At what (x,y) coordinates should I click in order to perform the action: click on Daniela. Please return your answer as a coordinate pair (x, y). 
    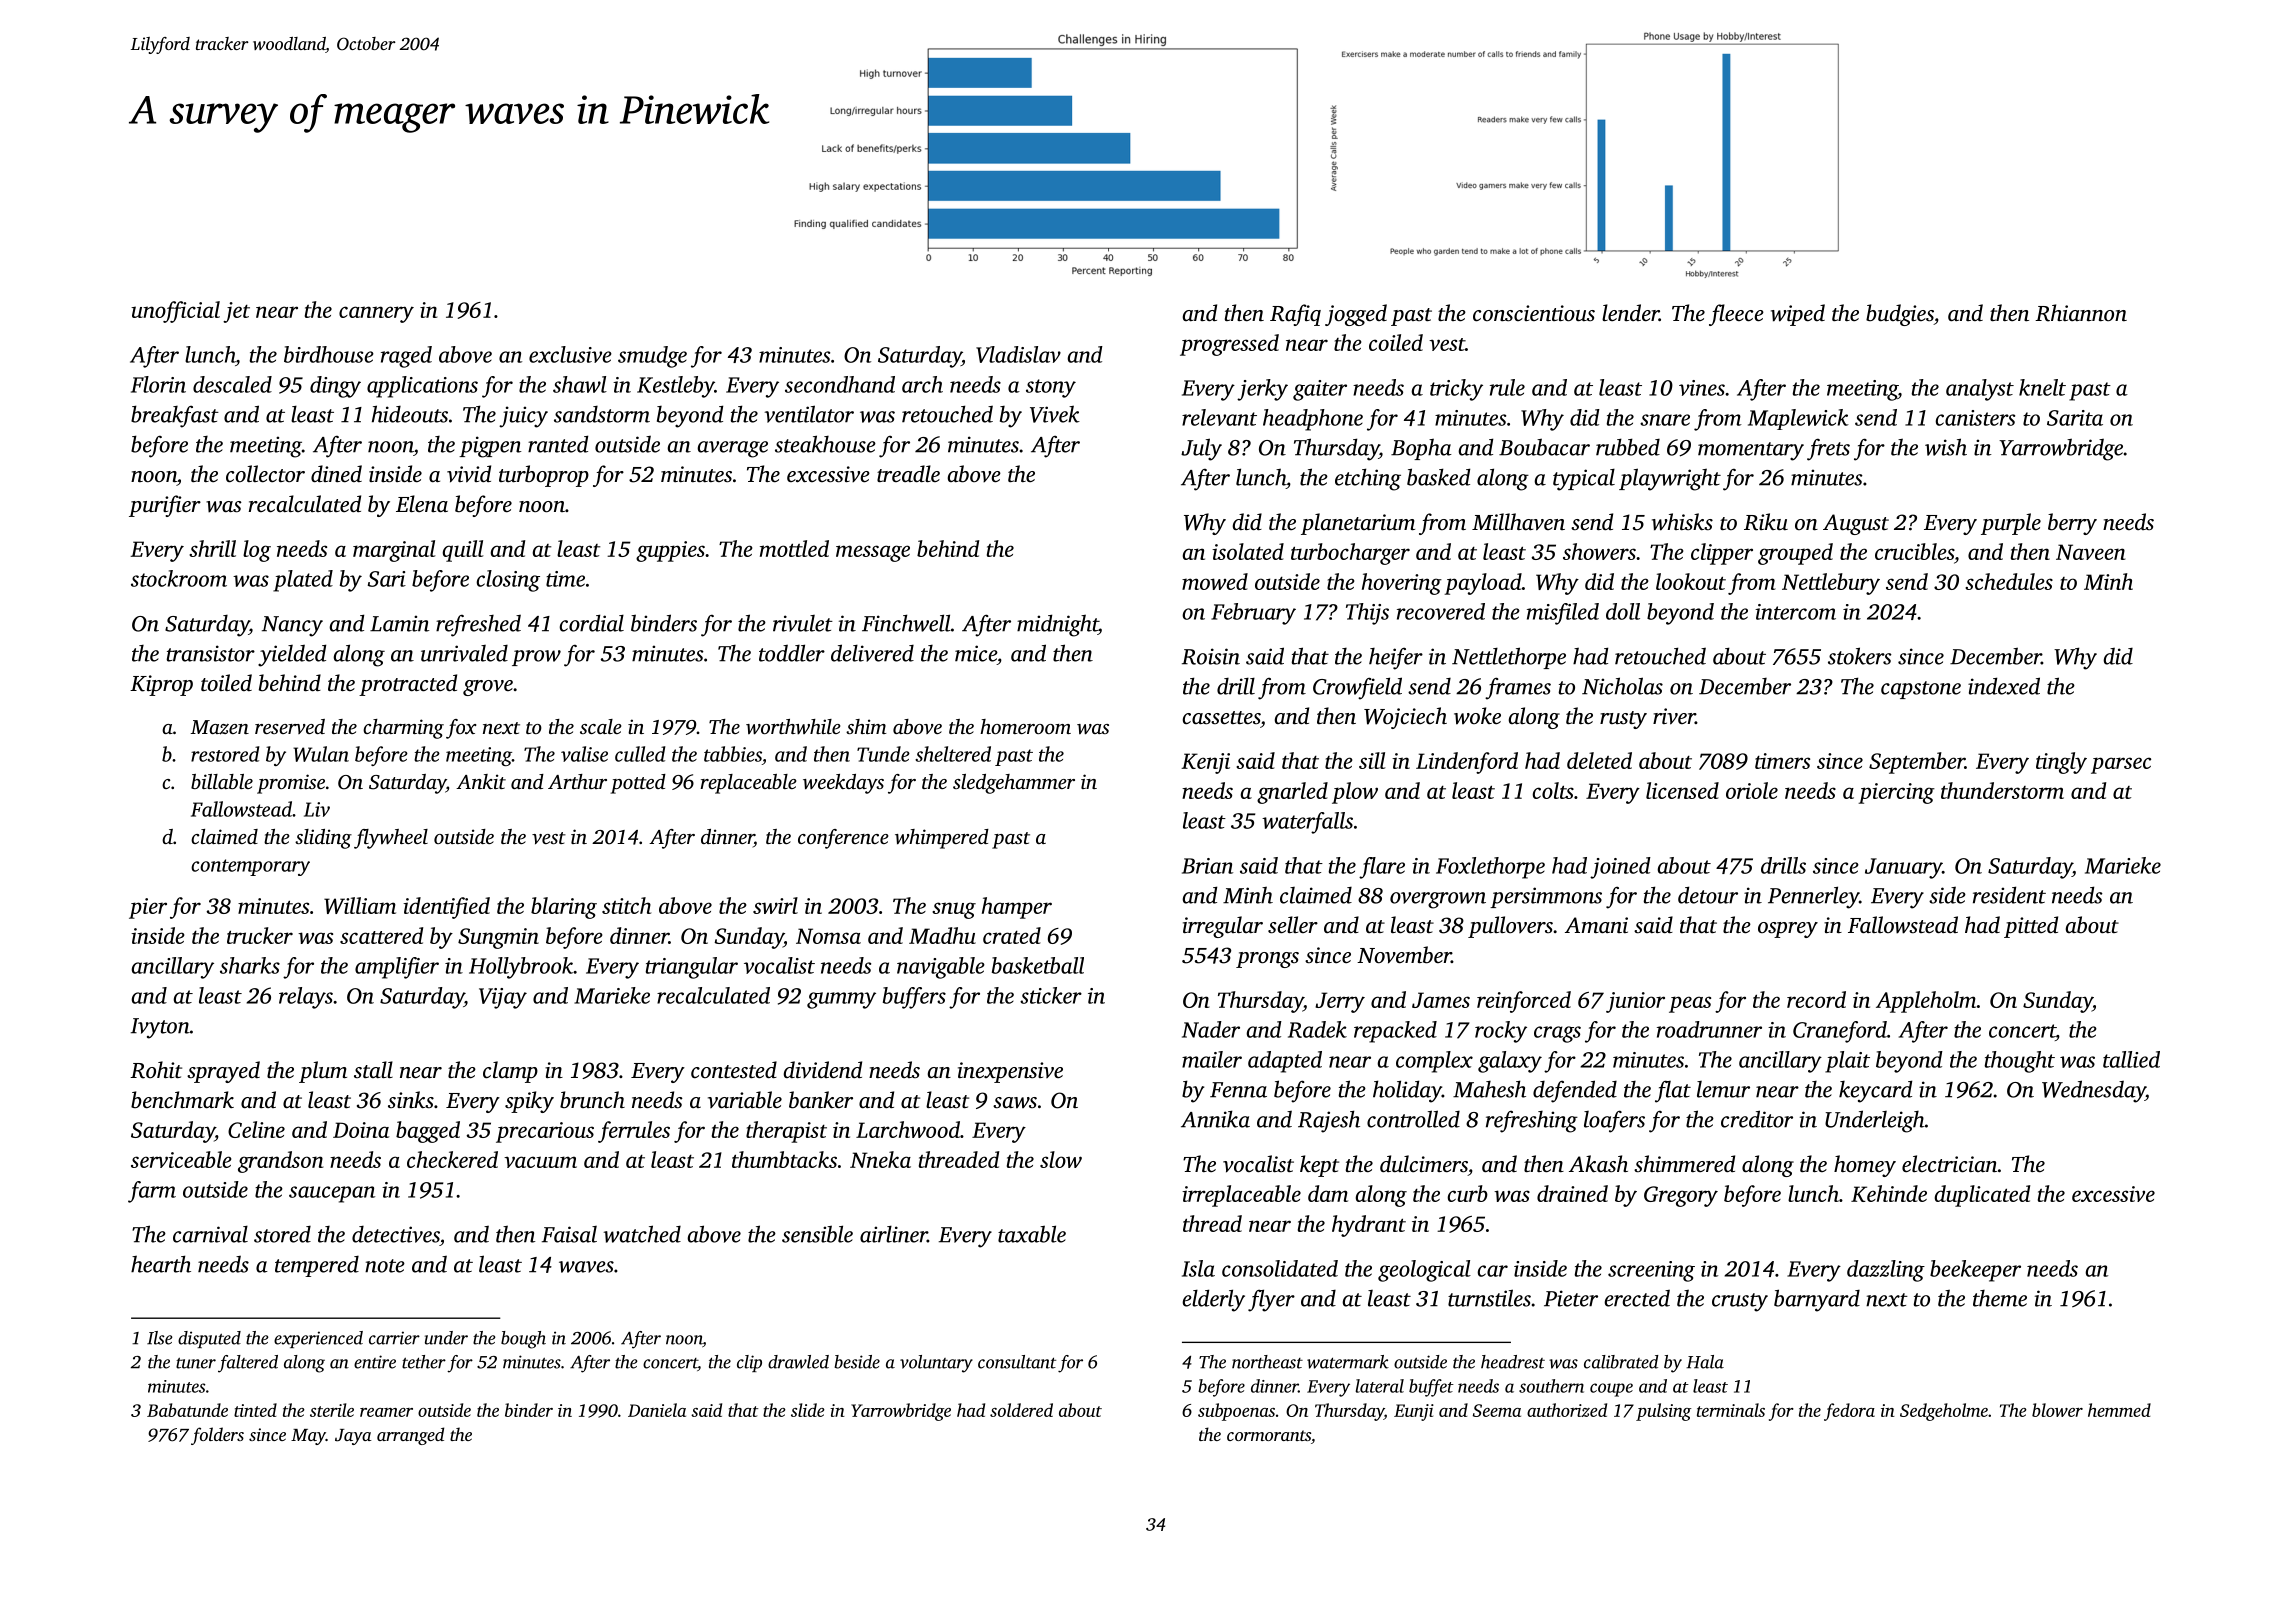
    Looking at the image, I should click on (657, 1410).
